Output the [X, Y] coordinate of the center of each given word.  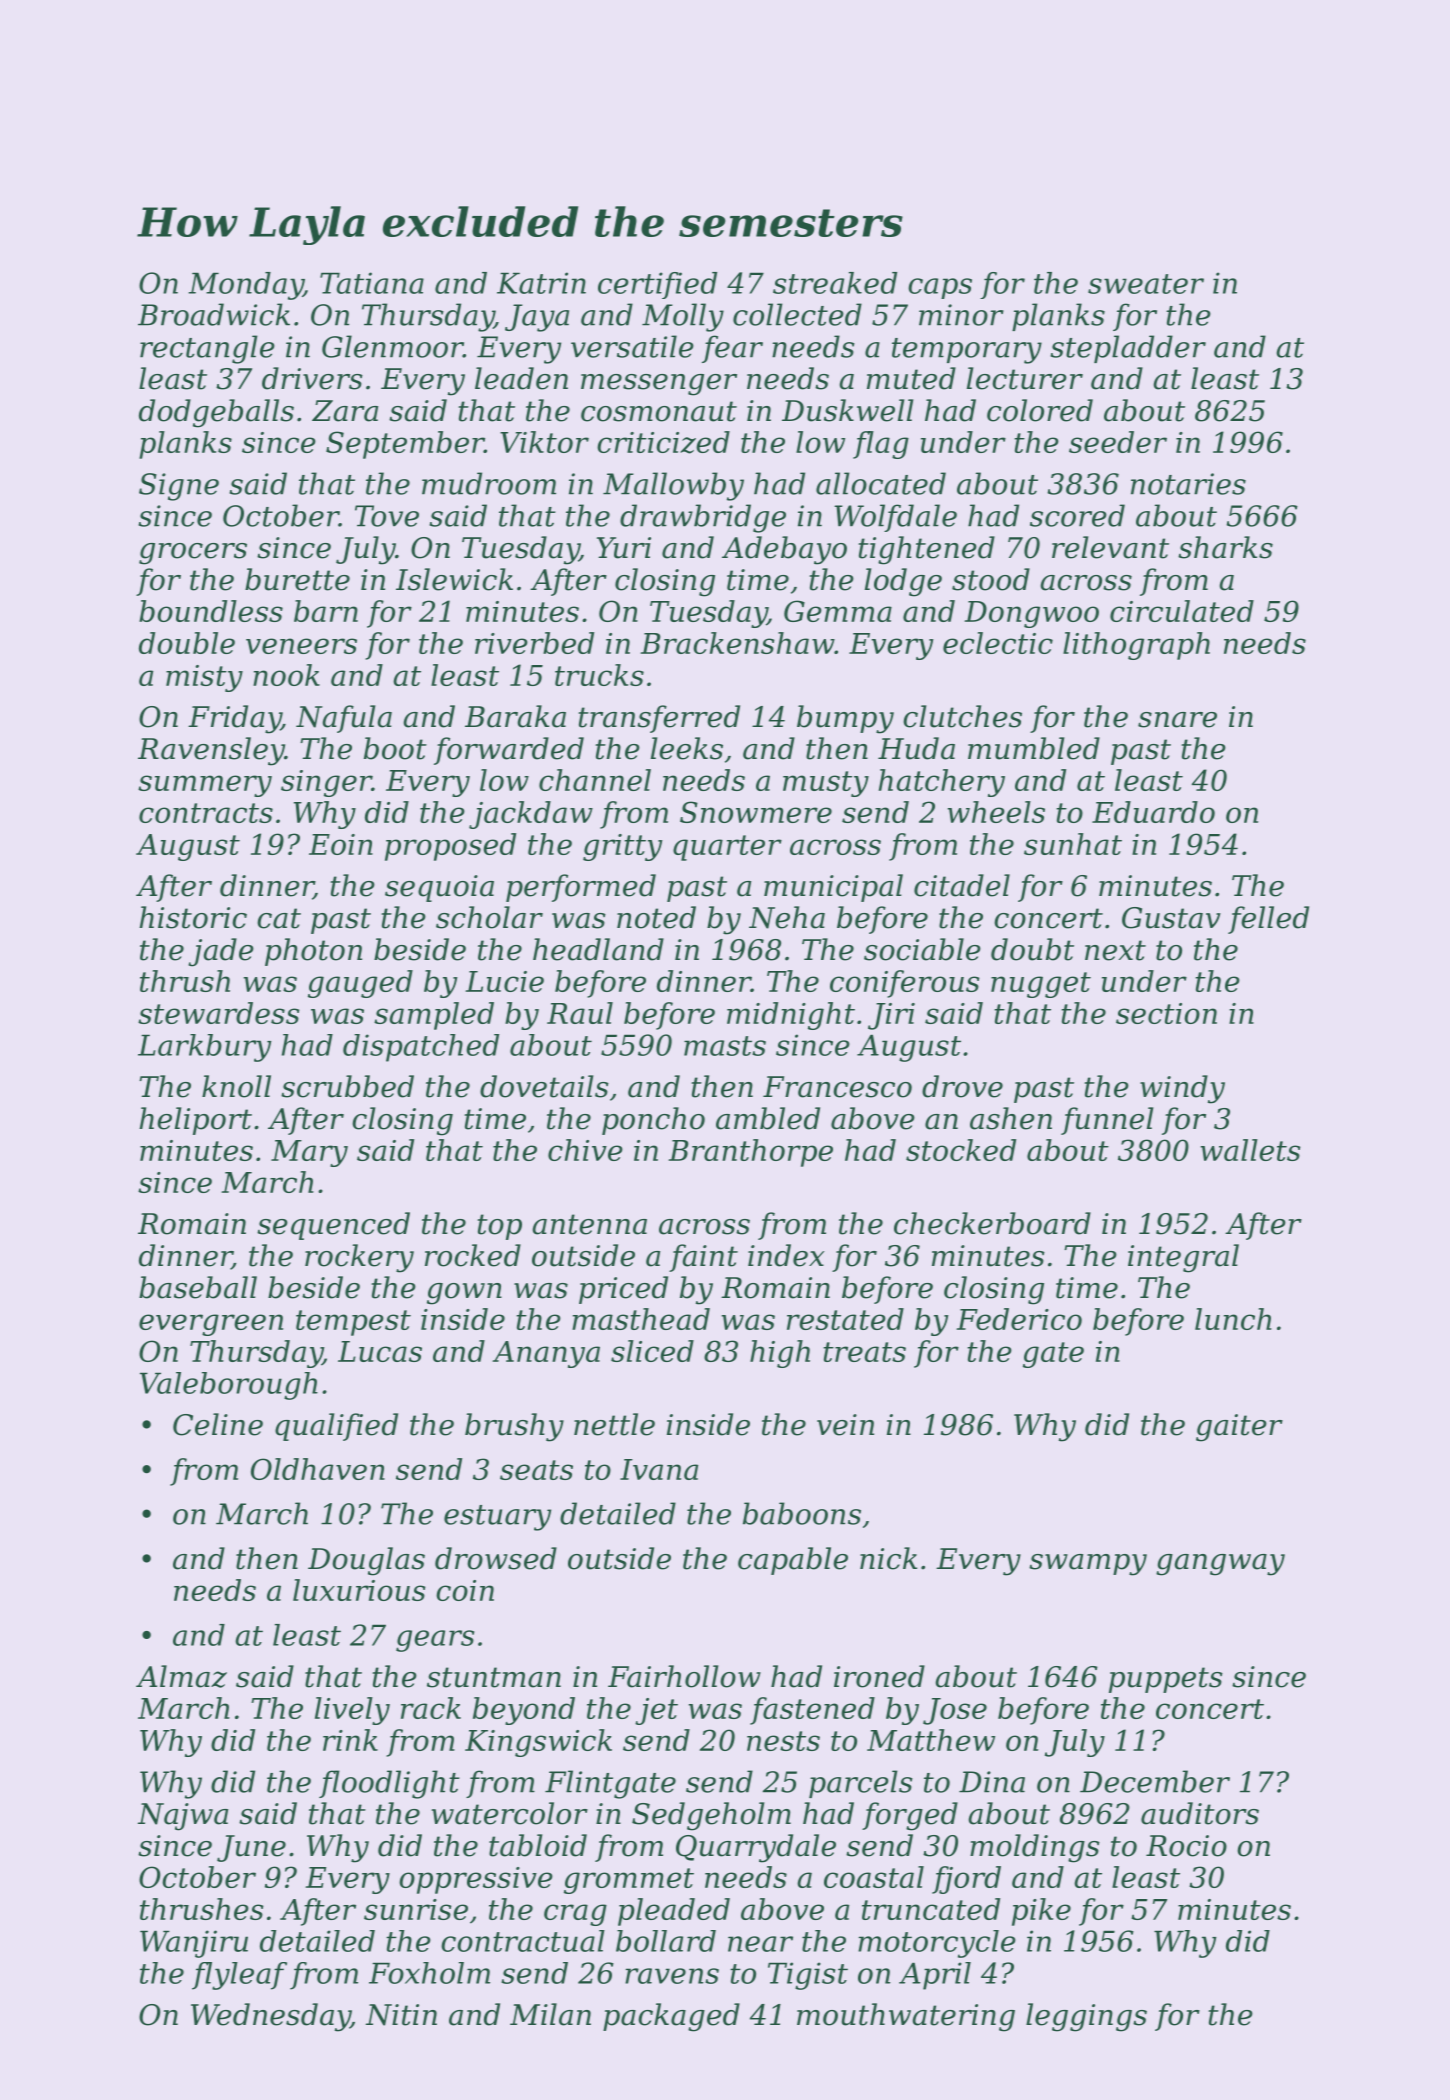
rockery [359, 1258]
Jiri [891, 1016]
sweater [1146, 284]
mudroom [489, 483]
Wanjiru [194, 1944]
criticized [663, 442]
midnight [791, 1016]
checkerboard [992, 1223]
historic [193, 917]
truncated [931, 1909]
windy [1182, 1089]
